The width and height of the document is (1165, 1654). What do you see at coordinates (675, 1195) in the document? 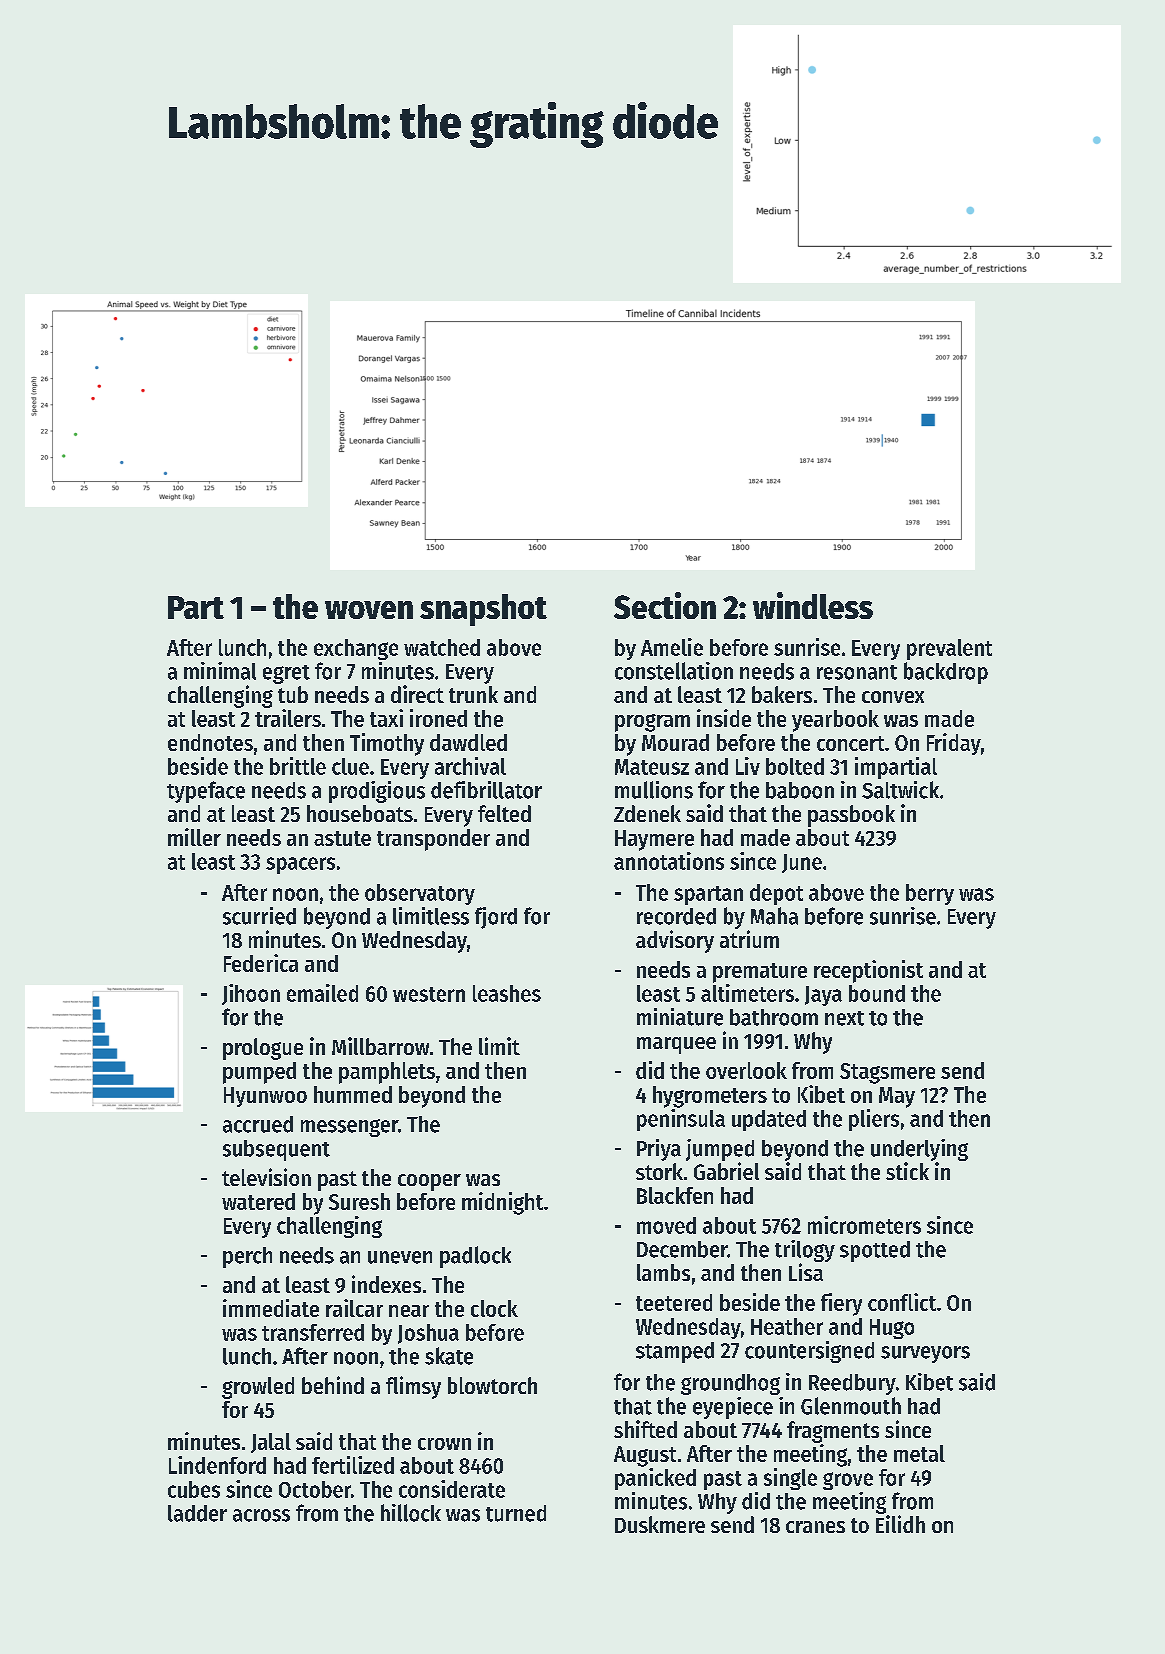
I see `Blackfen` at bounding box center [675, 1195].
